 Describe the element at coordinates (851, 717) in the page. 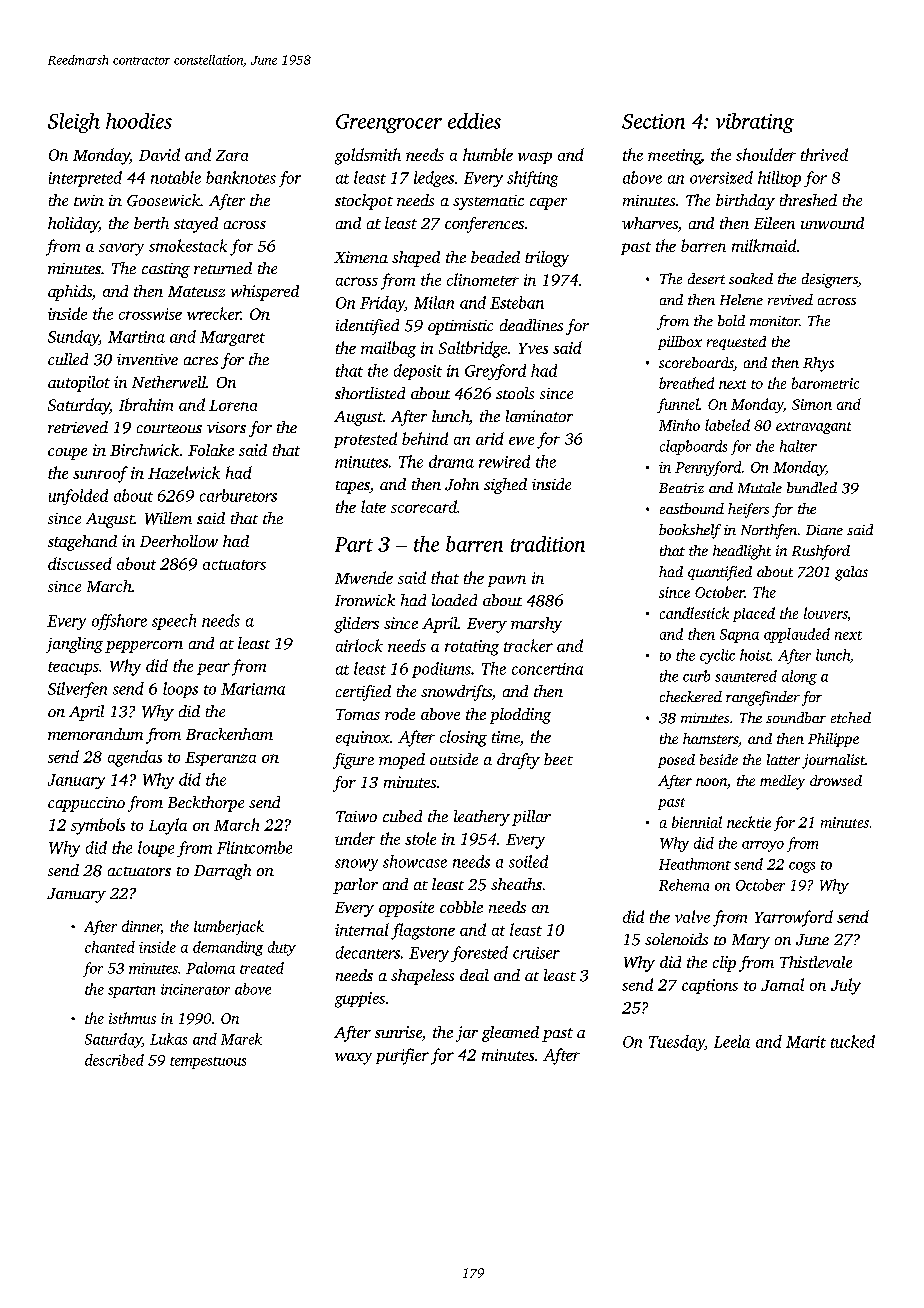

I see `etched` at that location.
